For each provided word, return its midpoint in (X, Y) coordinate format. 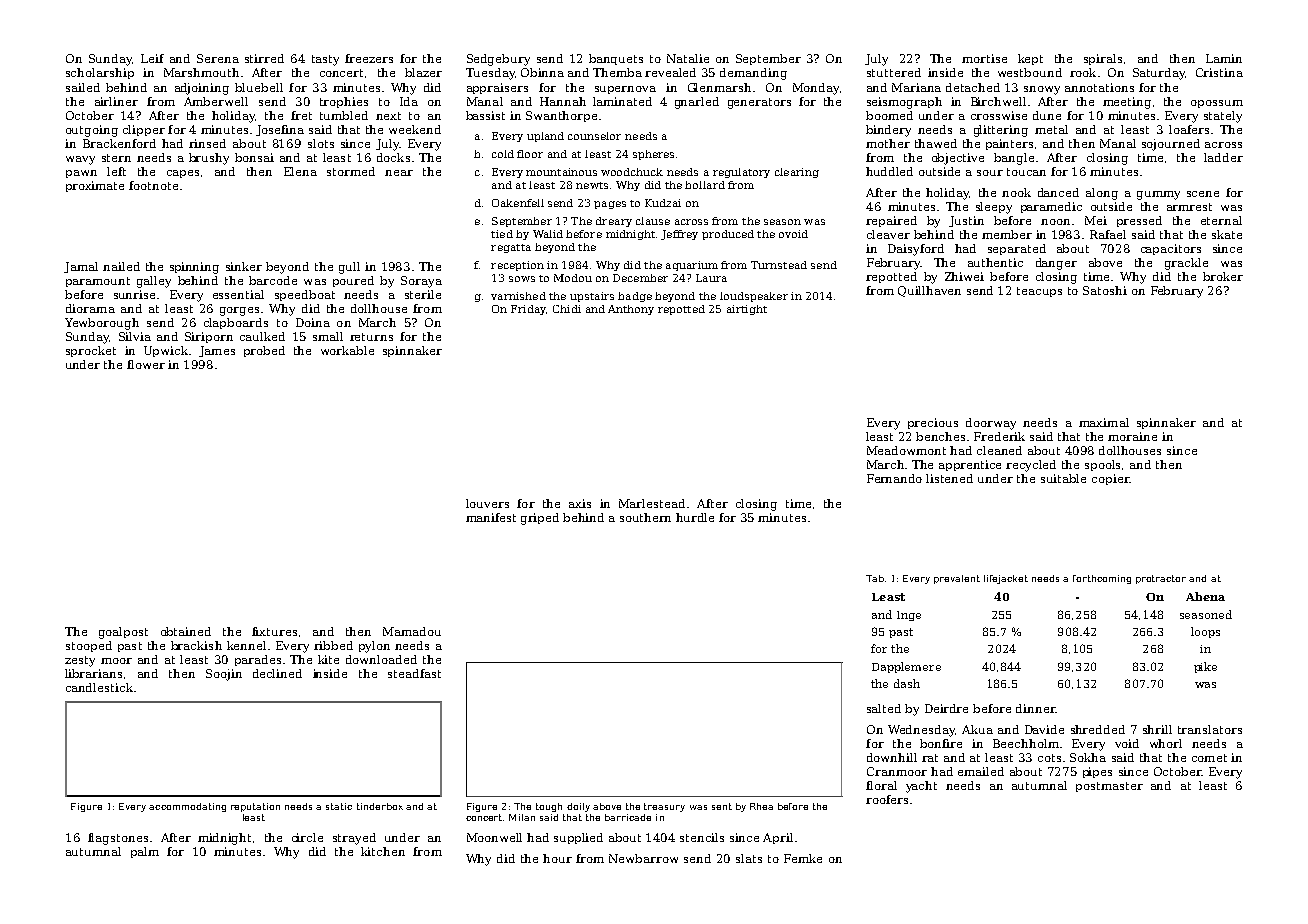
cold (503, 154)
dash (907, 683)
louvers (487, 503)
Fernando (894, 478)
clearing (797, 173)
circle (307, 837)
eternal (1221, 220)
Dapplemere (906, 667)
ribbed (333, 645)
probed (264, 351)
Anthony (631, 310)
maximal (1104, 422)
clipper (144, 130)
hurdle (695, 517)
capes (183, 174)
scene (1203, 194)
